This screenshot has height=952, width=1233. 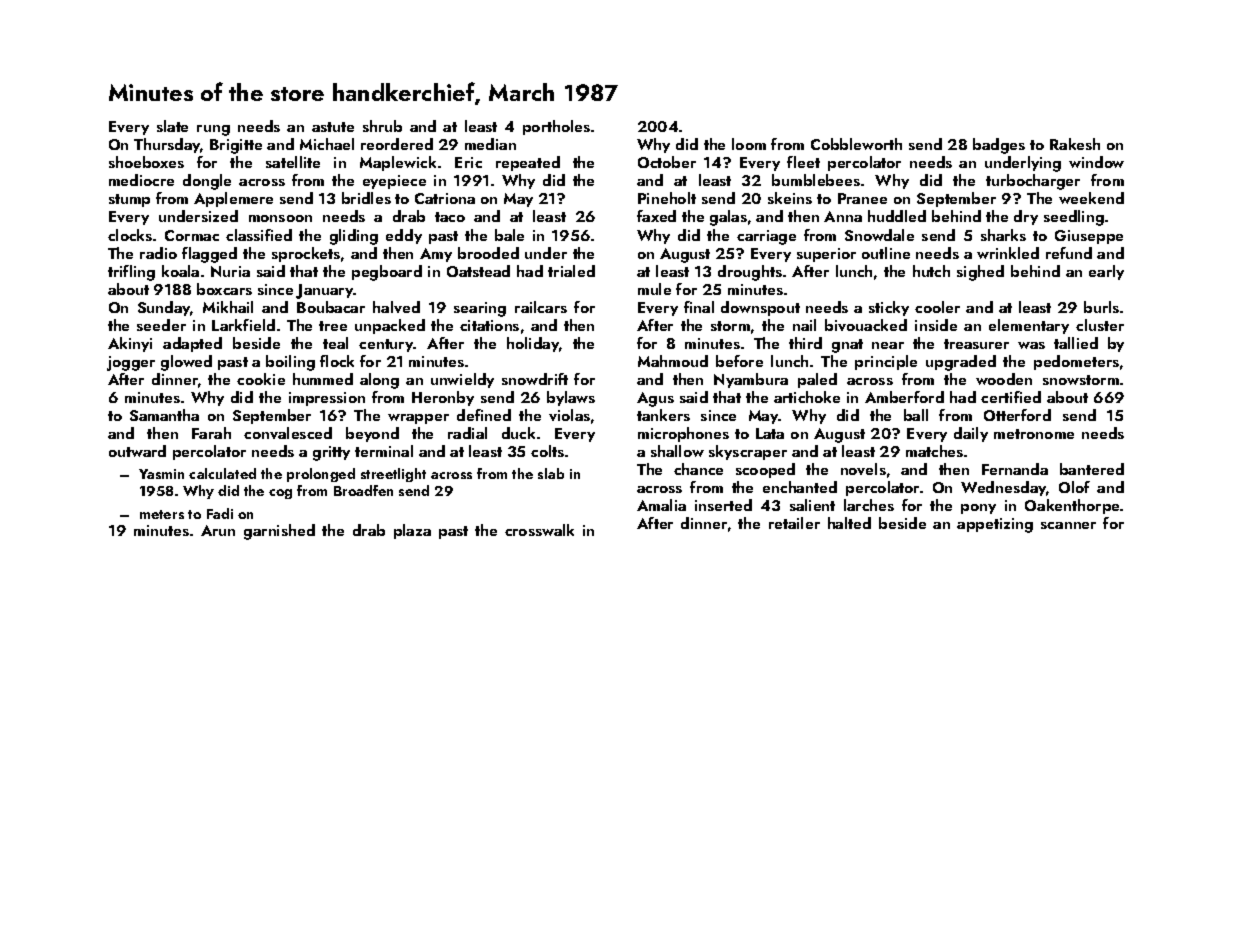 What do you see at coordinates (129, 200) in the screenshot?
I see `stump` at bounding box center [129, 200].
